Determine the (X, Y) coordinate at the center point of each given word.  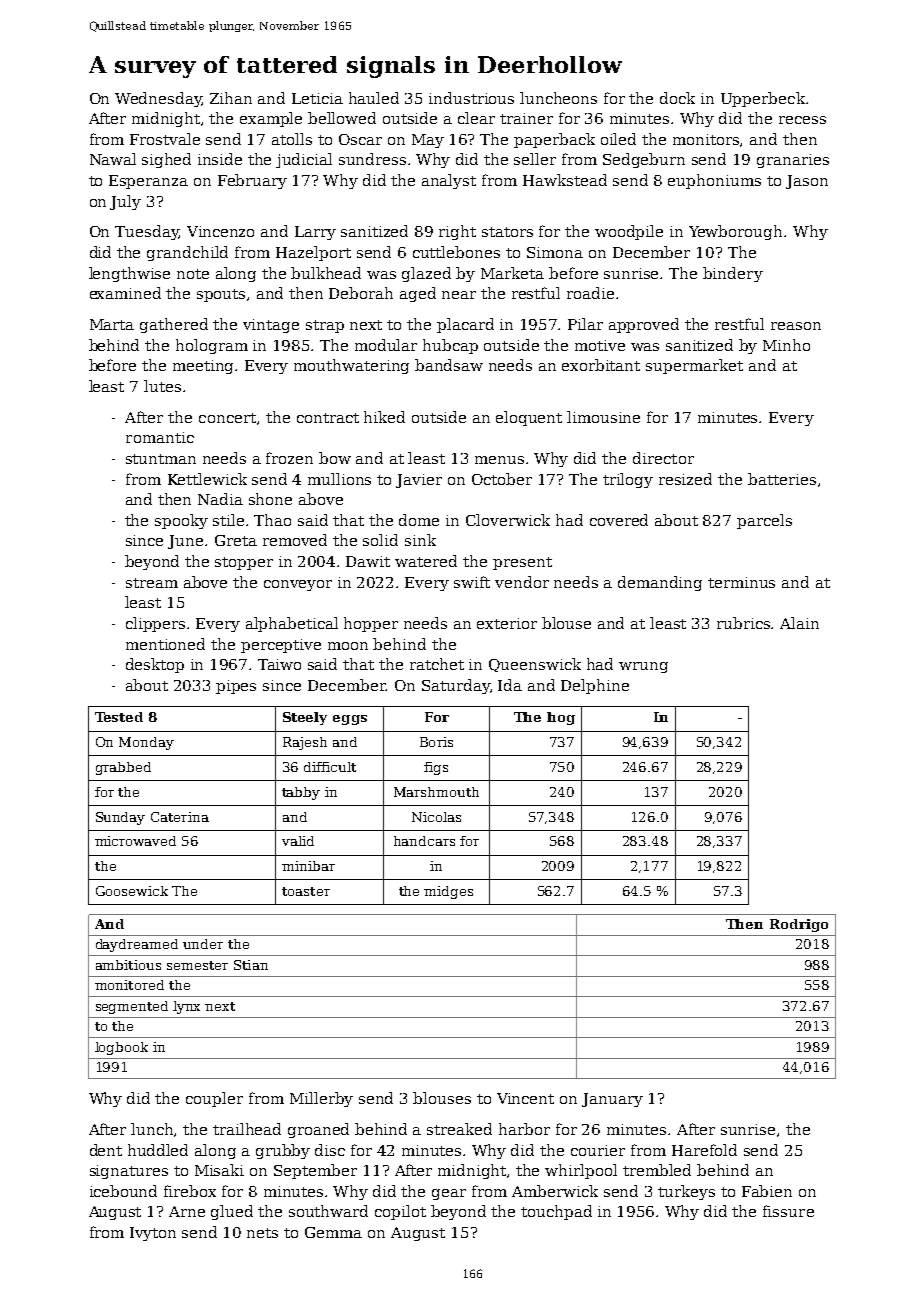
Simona (555, 252)
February (252, 181)
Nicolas (436, 817)
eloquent (529, 418)
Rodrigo (799, 925)
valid (298, 841)
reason (796, 326)
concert (227, 418)
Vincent (525, 1098)
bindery (733, 274)
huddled (158, 1150)
